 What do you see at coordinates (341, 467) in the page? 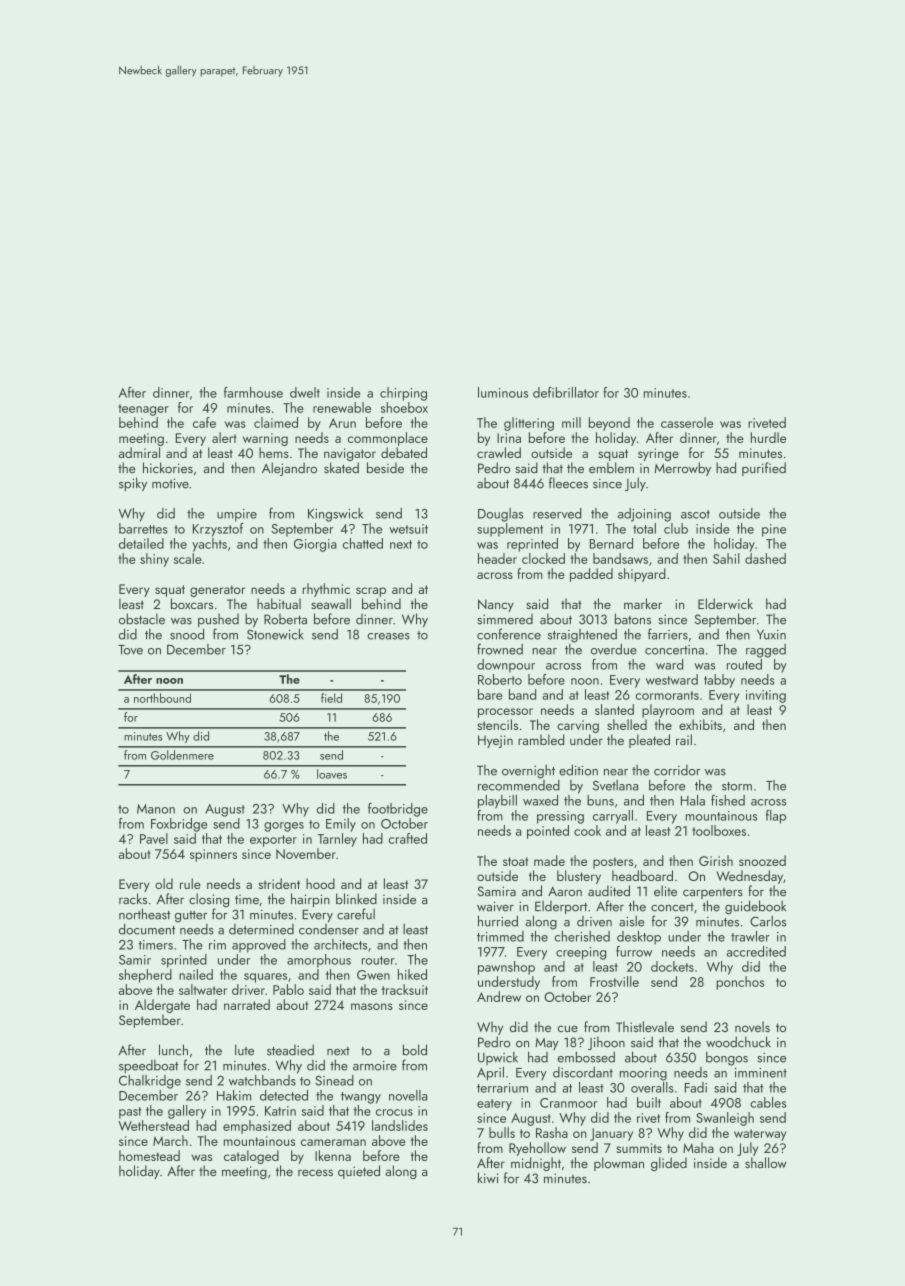
I see `skated` at bounding box center [341, 467].
